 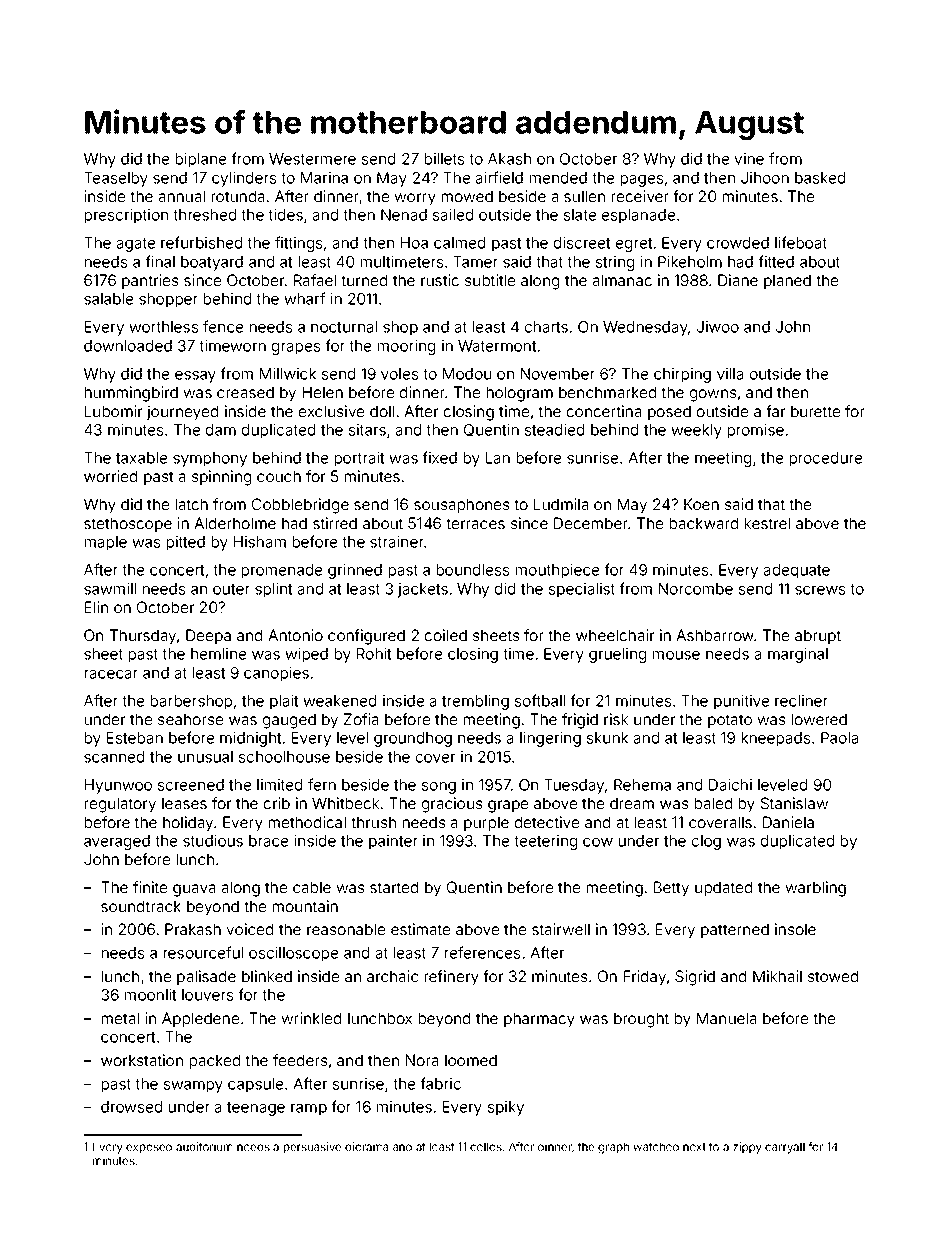 What do you see at coordinates (120, 1018) in the screenshot?
I see `metal` at bounding box center [120, 1018].
